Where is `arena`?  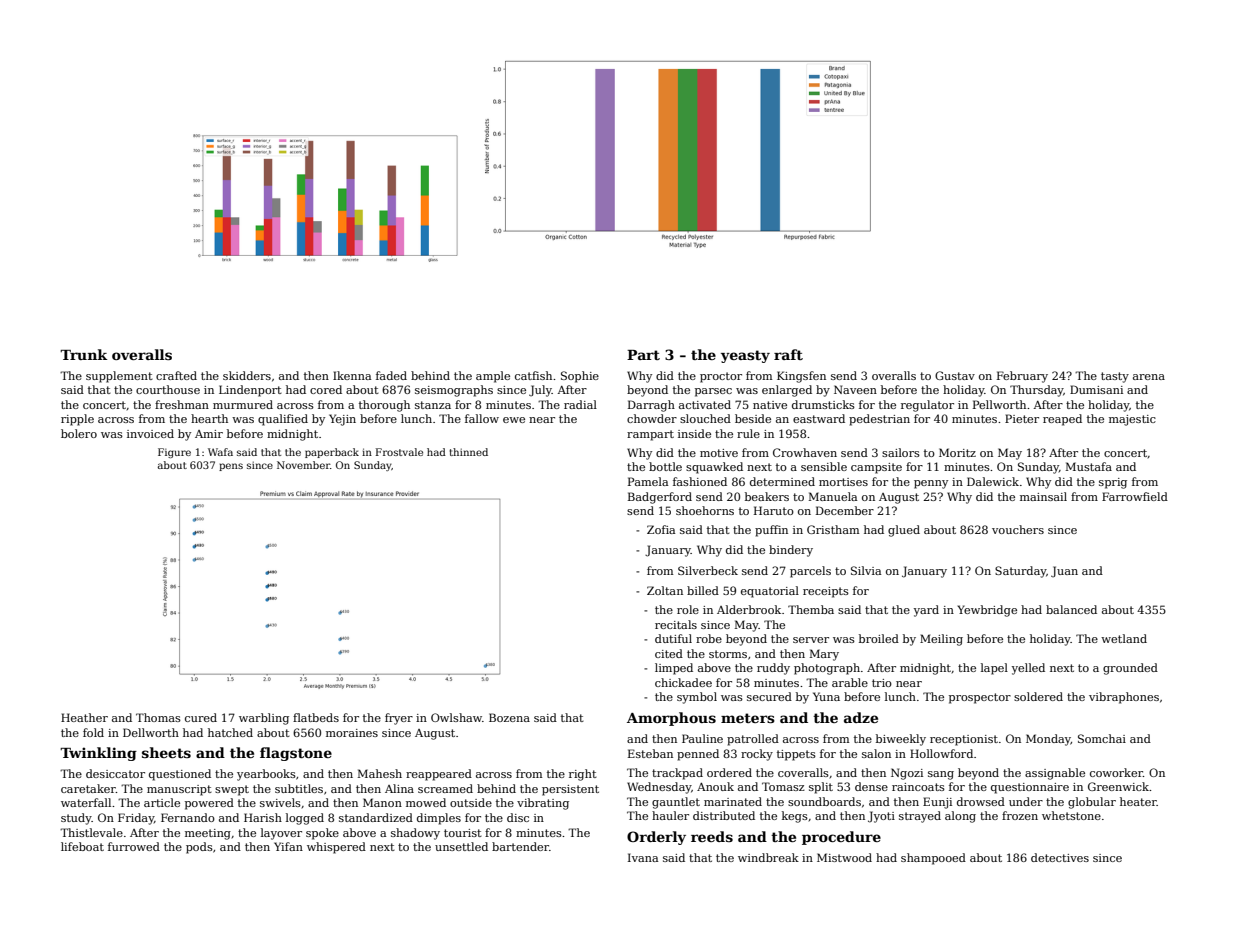
arena is located at coordinates (1149, 377).
